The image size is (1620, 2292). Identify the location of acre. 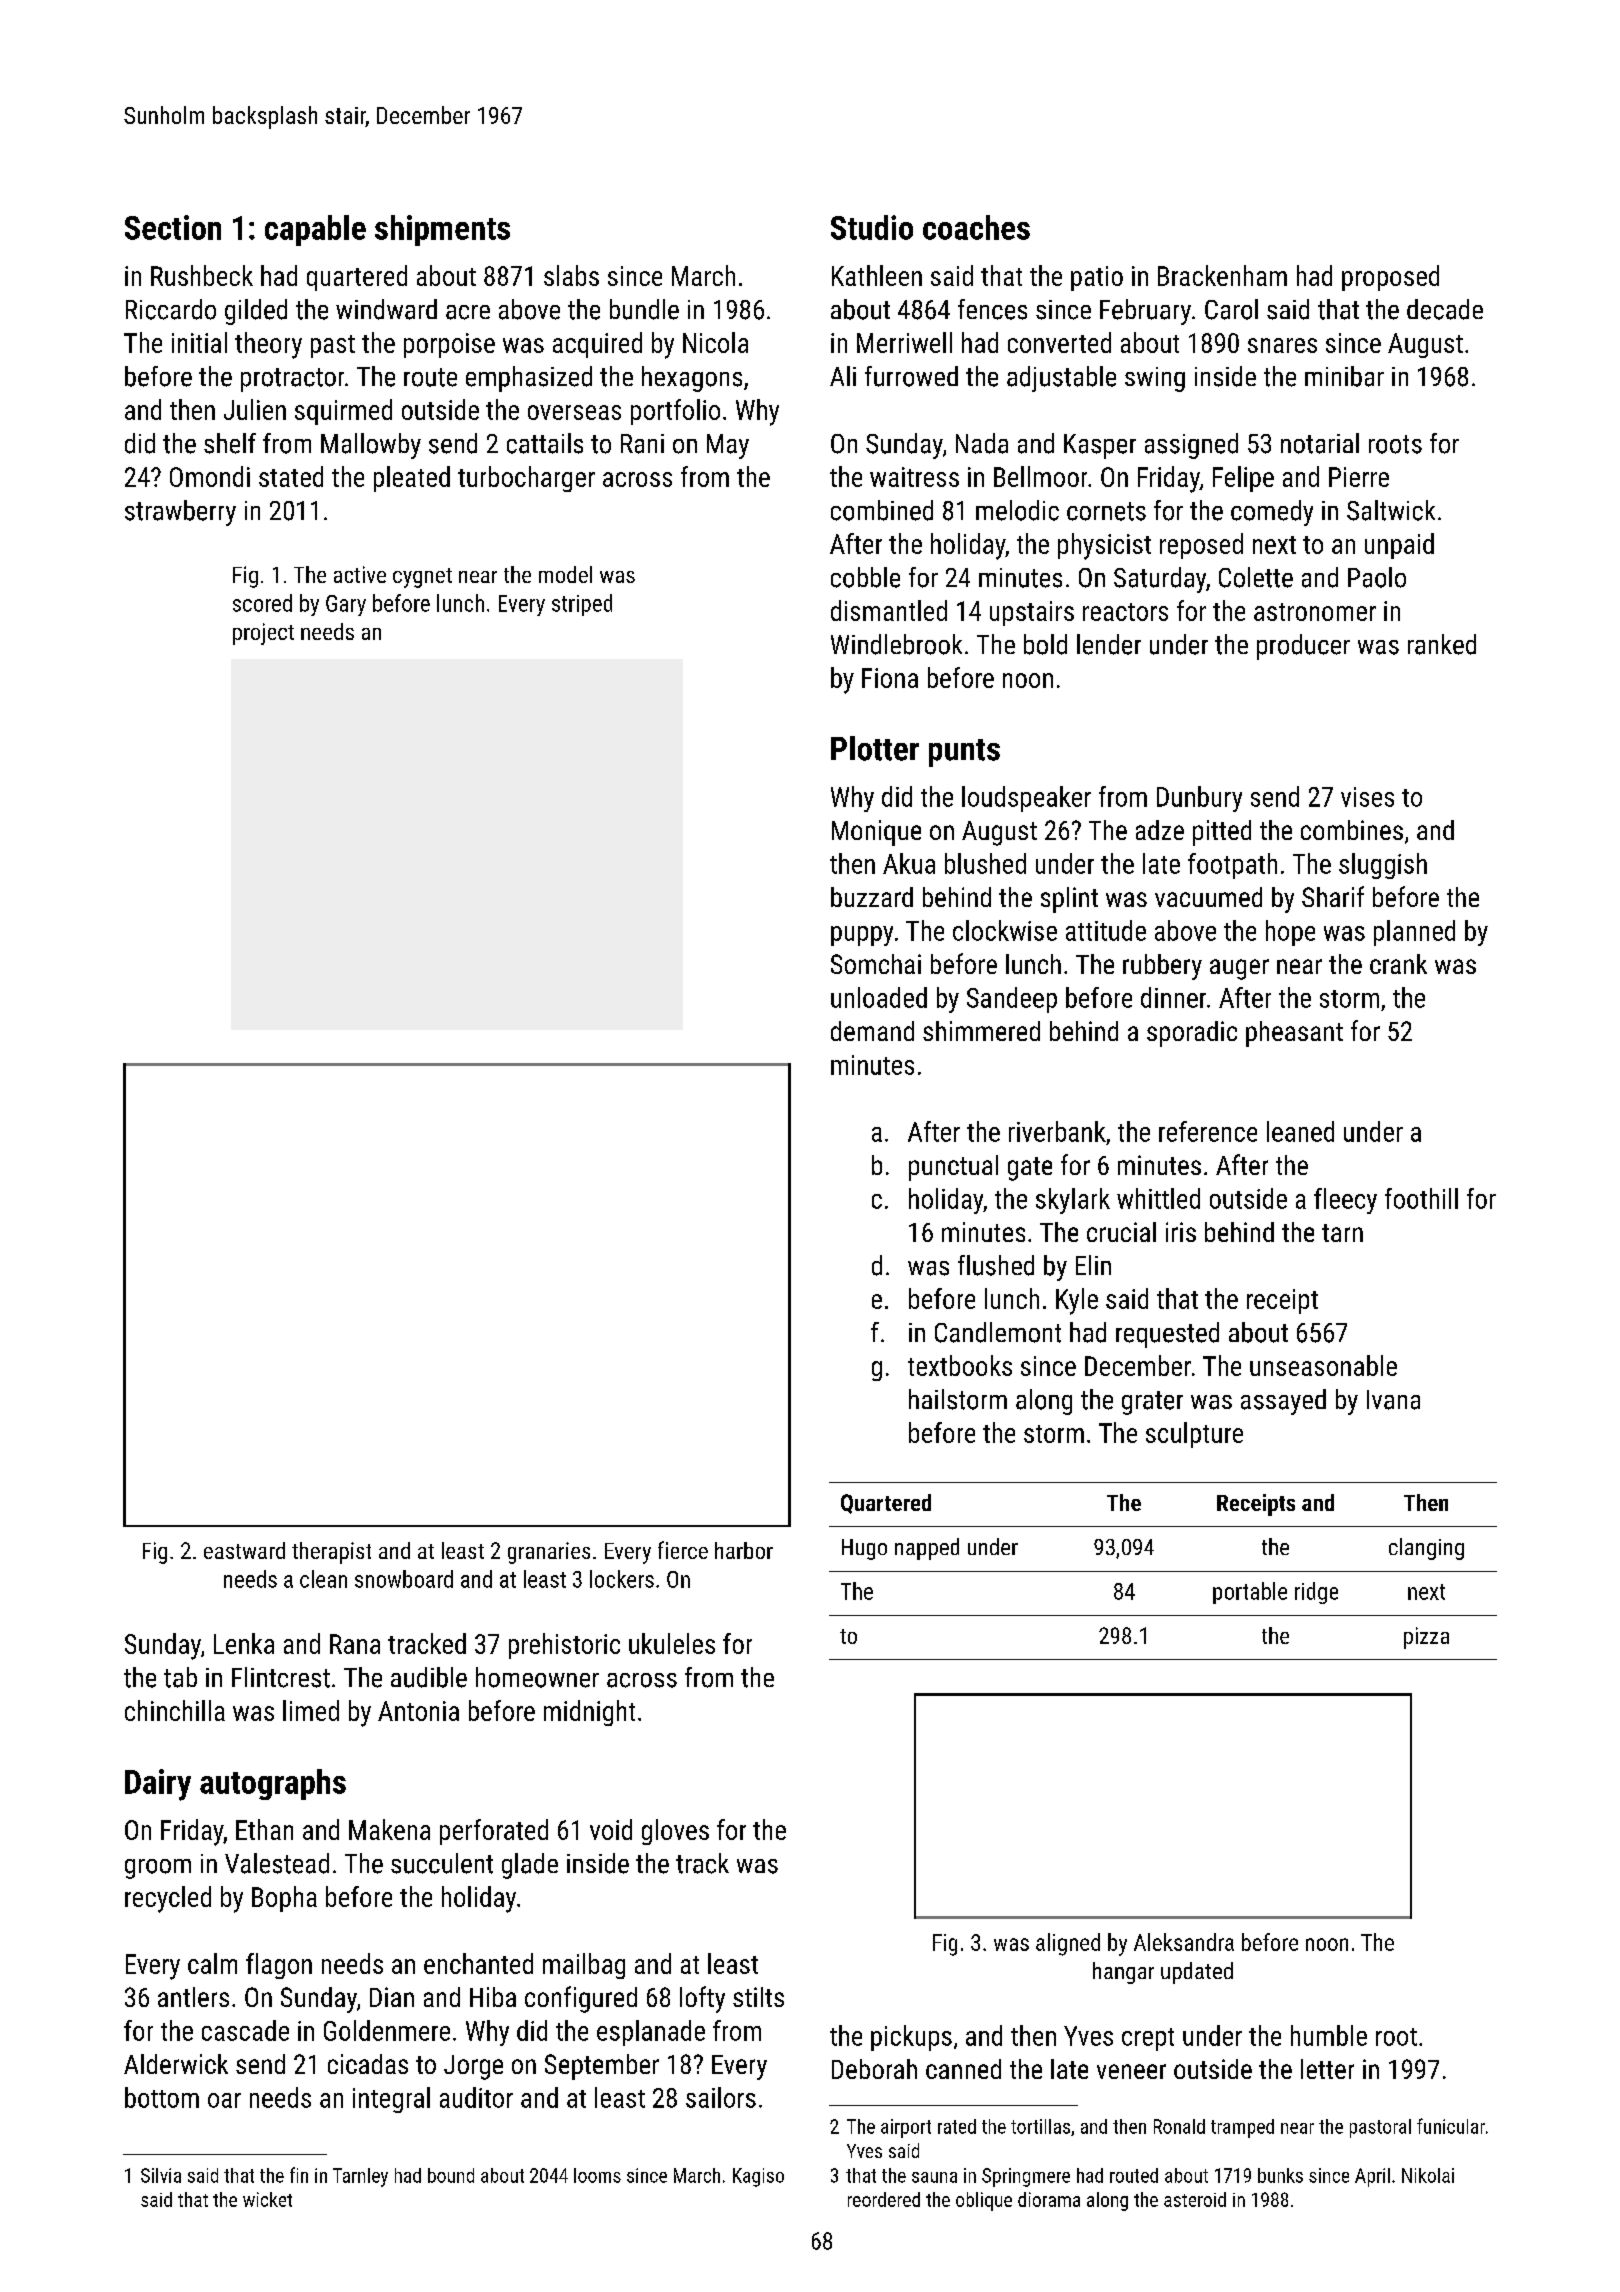
(468, 312).
